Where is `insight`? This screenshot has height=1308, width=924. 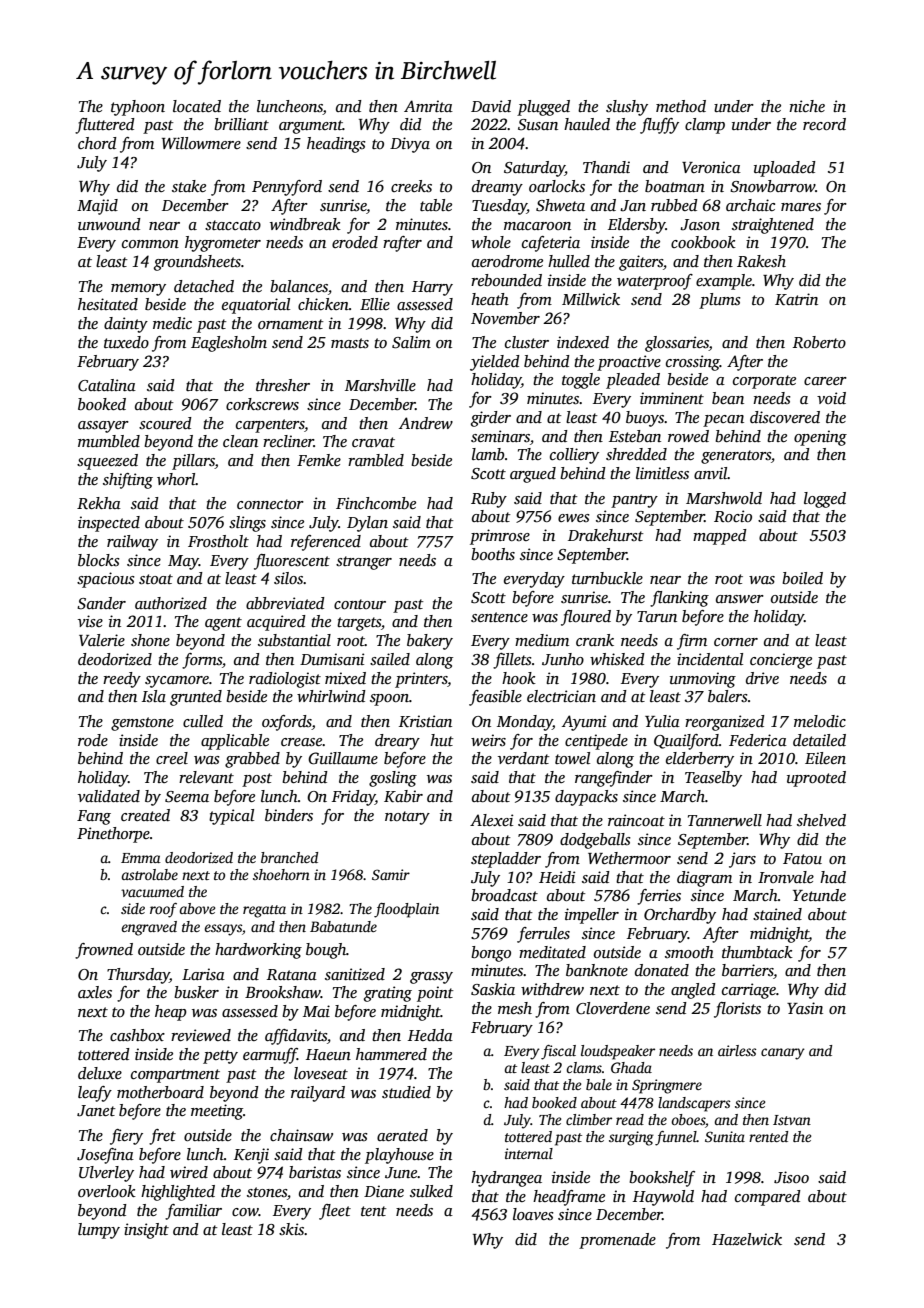
insight is located at coordinates (146, 1231).
